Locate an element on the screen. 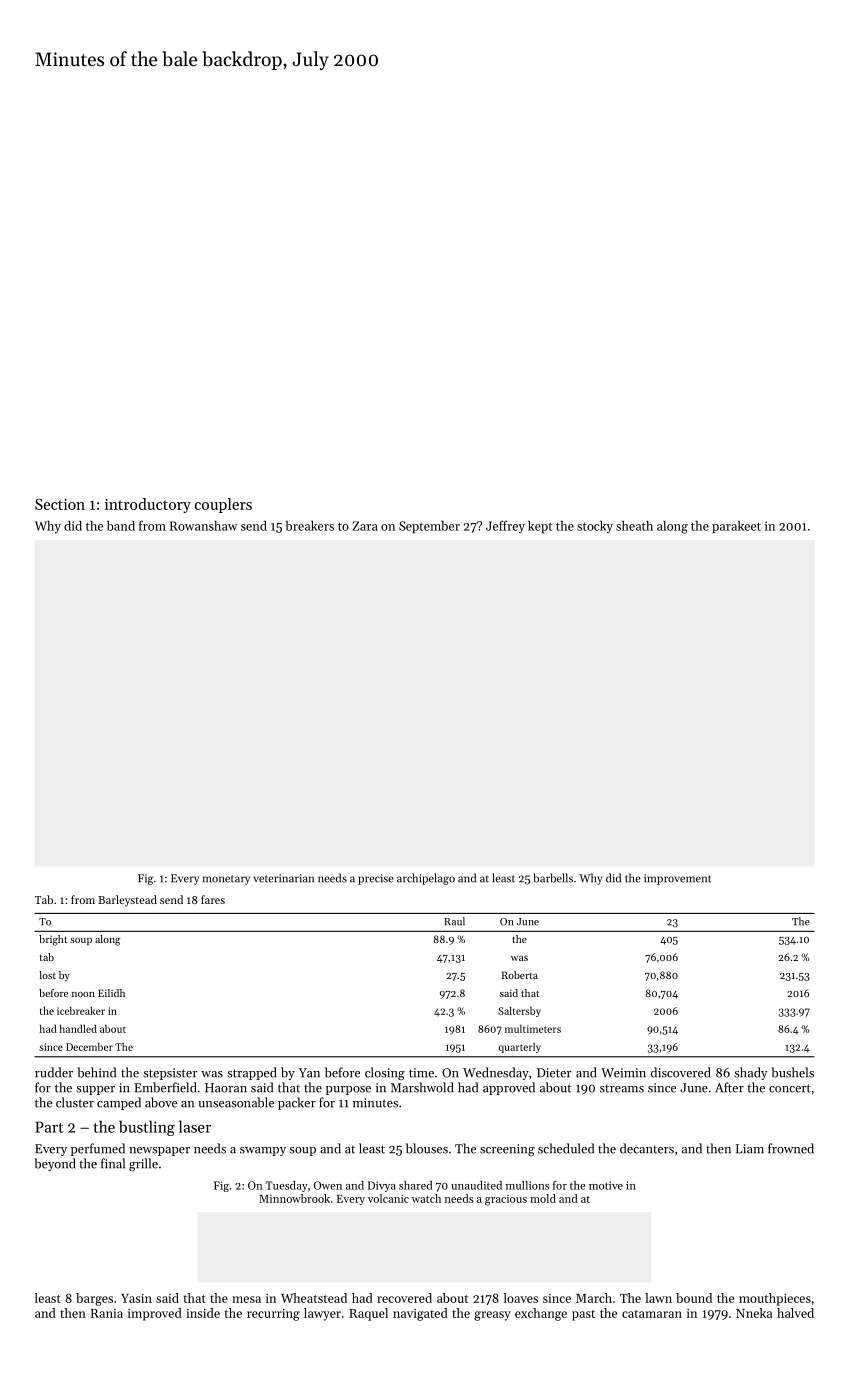 The width and height of the screenshot is (849, 1400). bushels is located at coordinates (792, 1072).
